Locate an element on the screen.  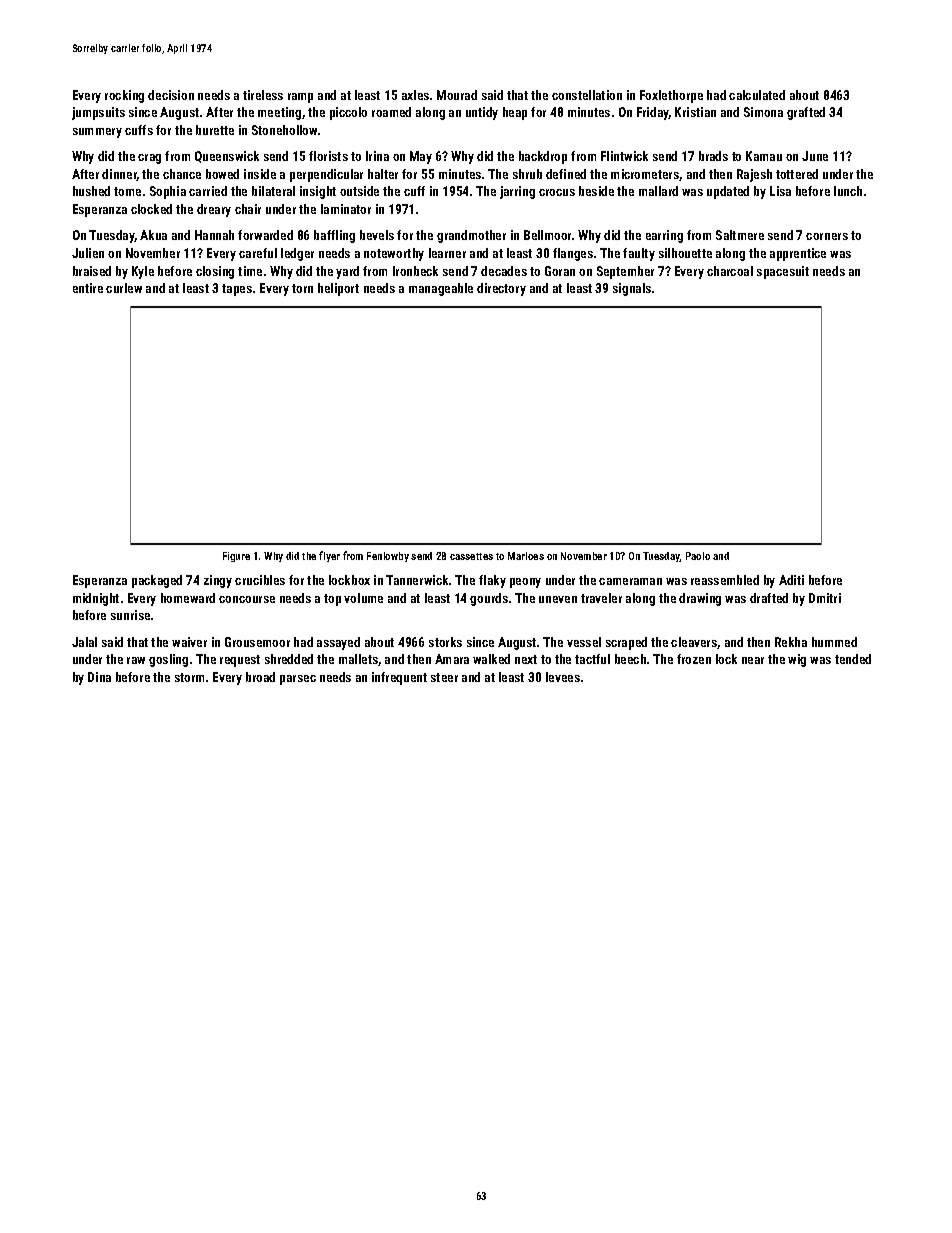
earring is located at coordinates (664, 236).
